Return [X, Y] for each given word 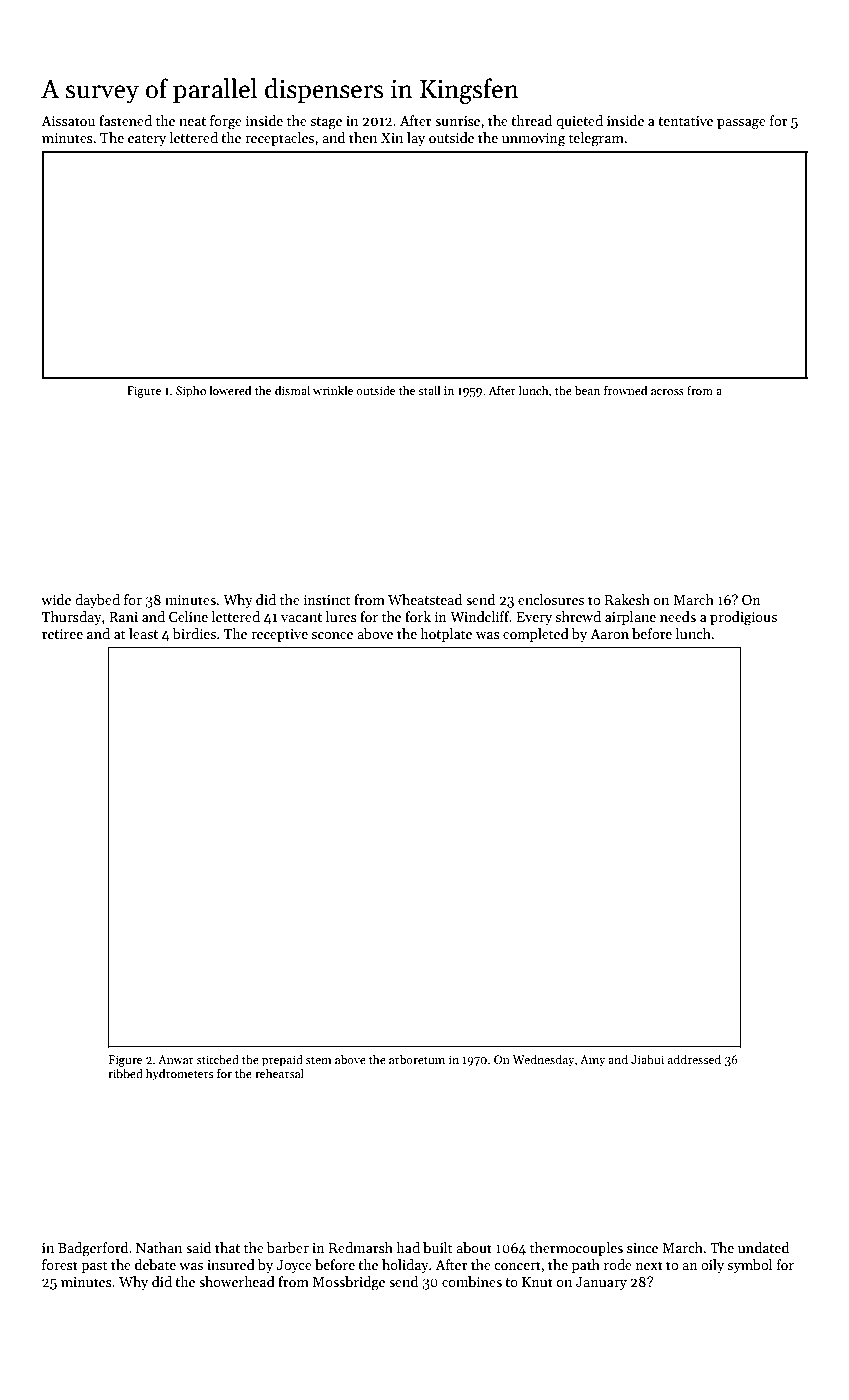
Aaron [609, 634]
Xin [392, 138]
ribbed [125, 1073]
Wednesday [544, 1060]
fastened [125, 120]
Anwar [176, 1059]
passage [741, 124]
